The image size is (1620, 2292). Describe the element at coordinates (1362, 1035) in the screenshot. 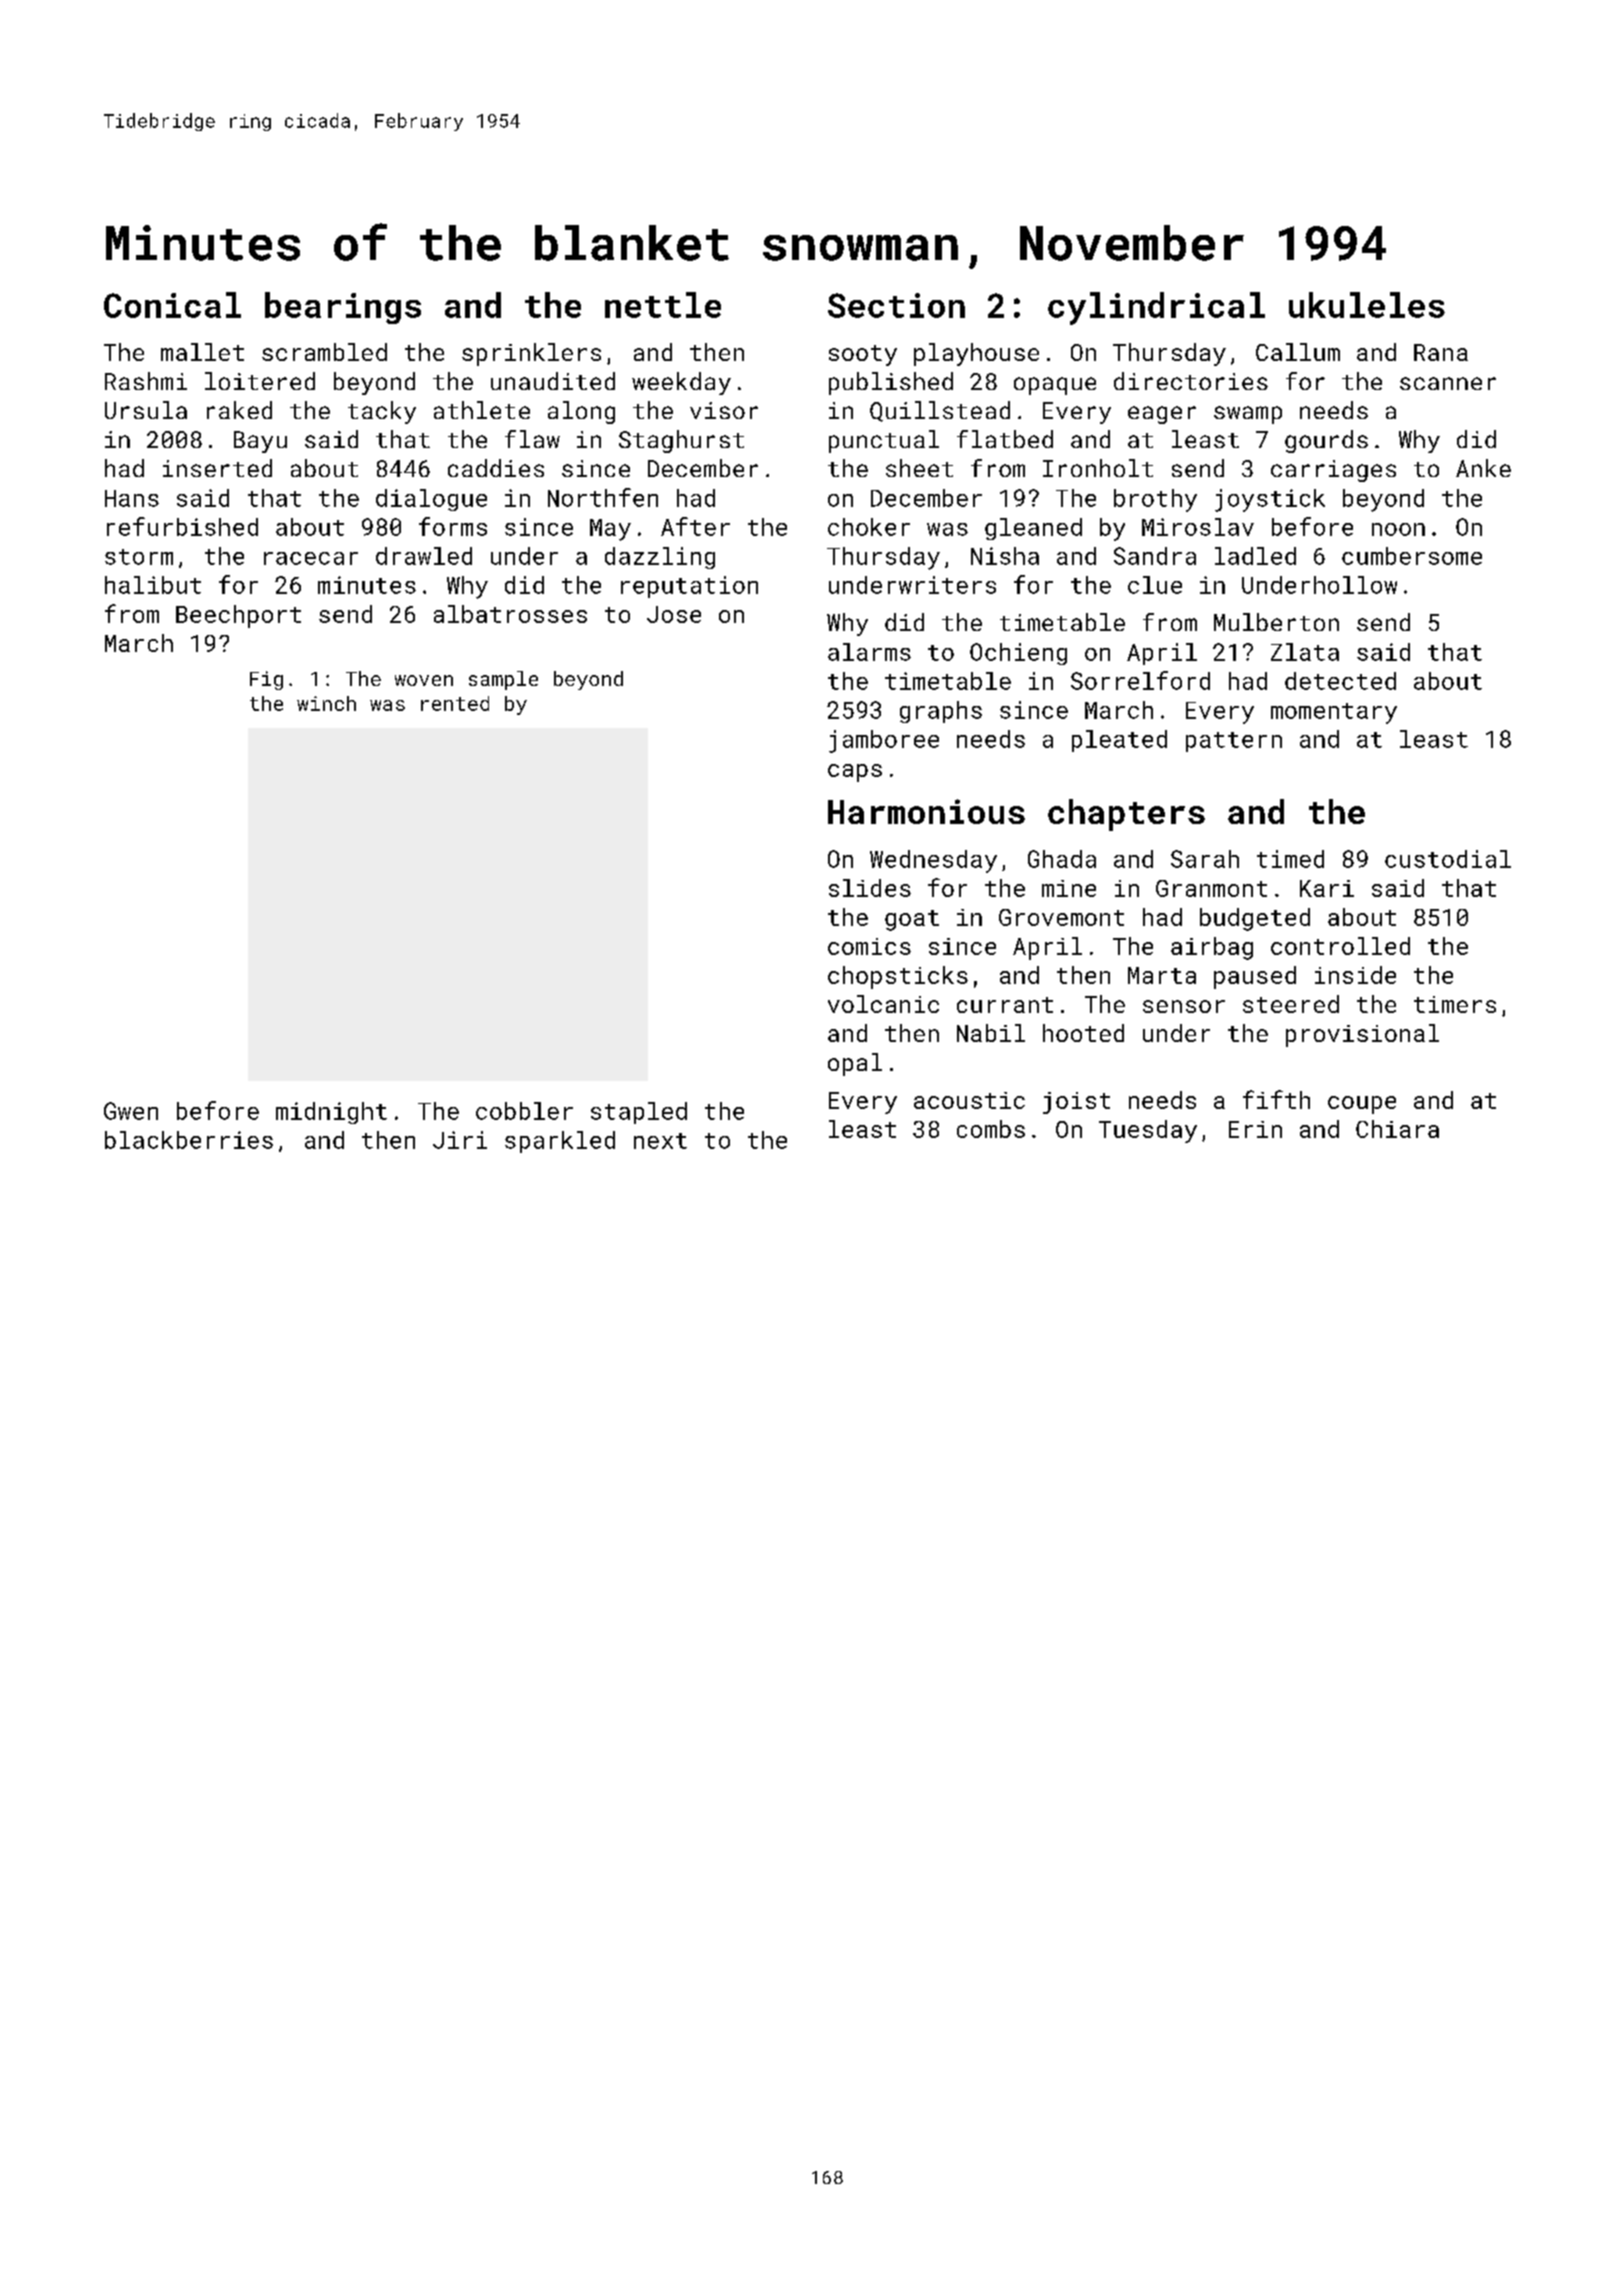

I see `provisional` at that location.
